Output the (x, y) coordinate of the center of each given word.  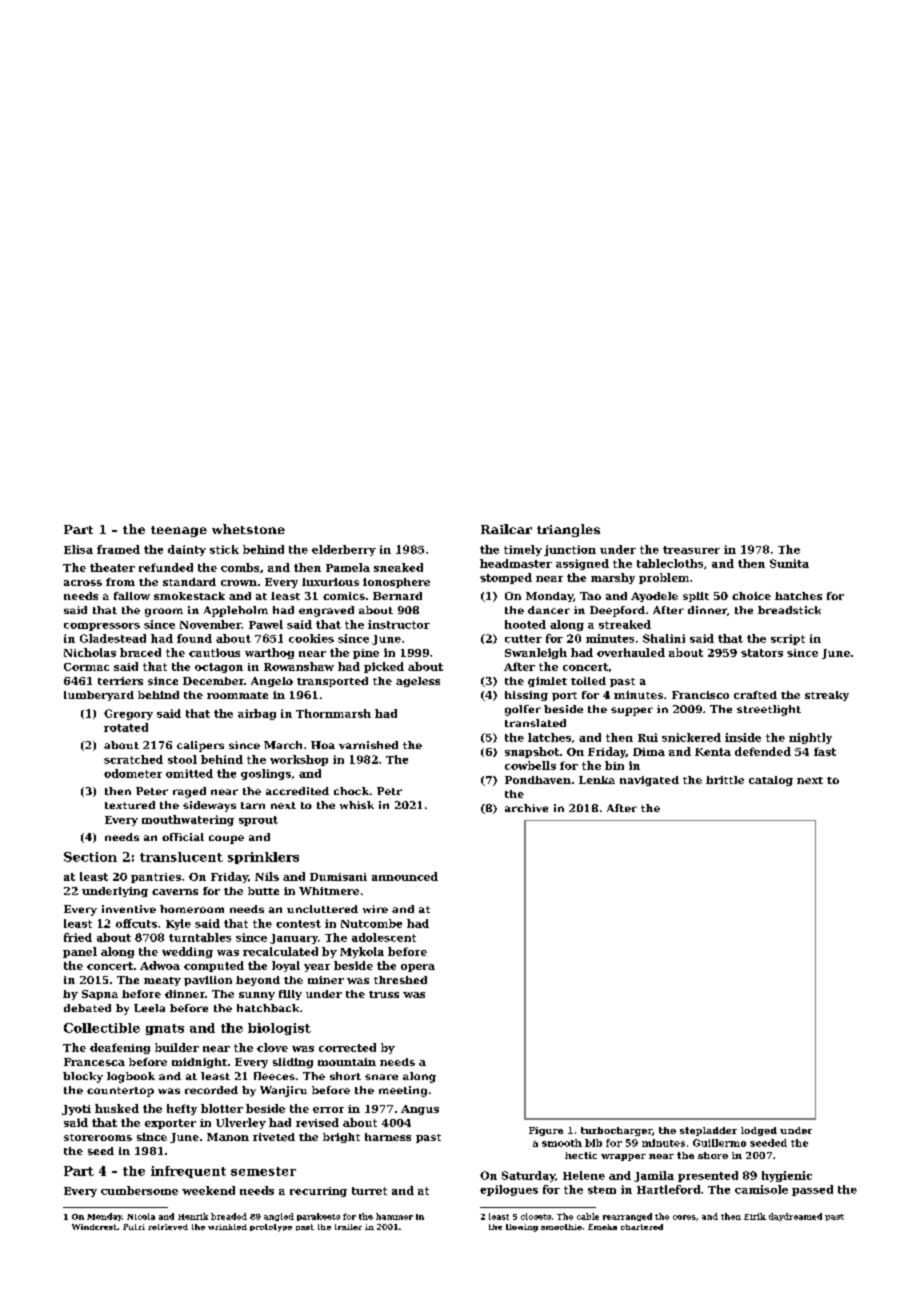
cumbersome (139, 1190)
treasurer (691, 550)
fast (825, 751)
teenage (179, 531)
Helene (584, 1175)
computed (214, 966)
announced (405, 876)
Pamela (348, 567)
